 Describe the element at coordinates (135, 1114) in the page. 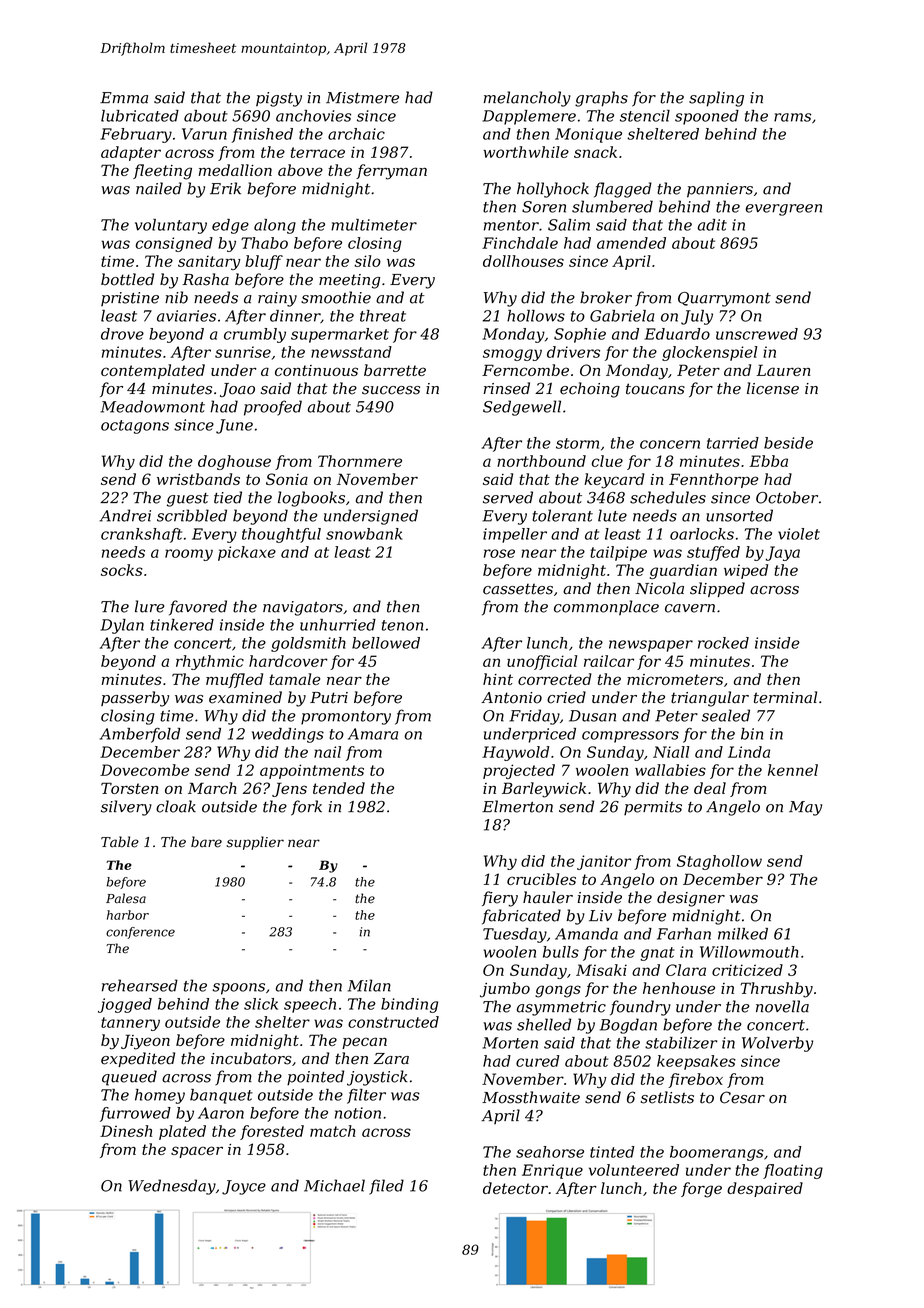

I see `furrowed` at that location.
